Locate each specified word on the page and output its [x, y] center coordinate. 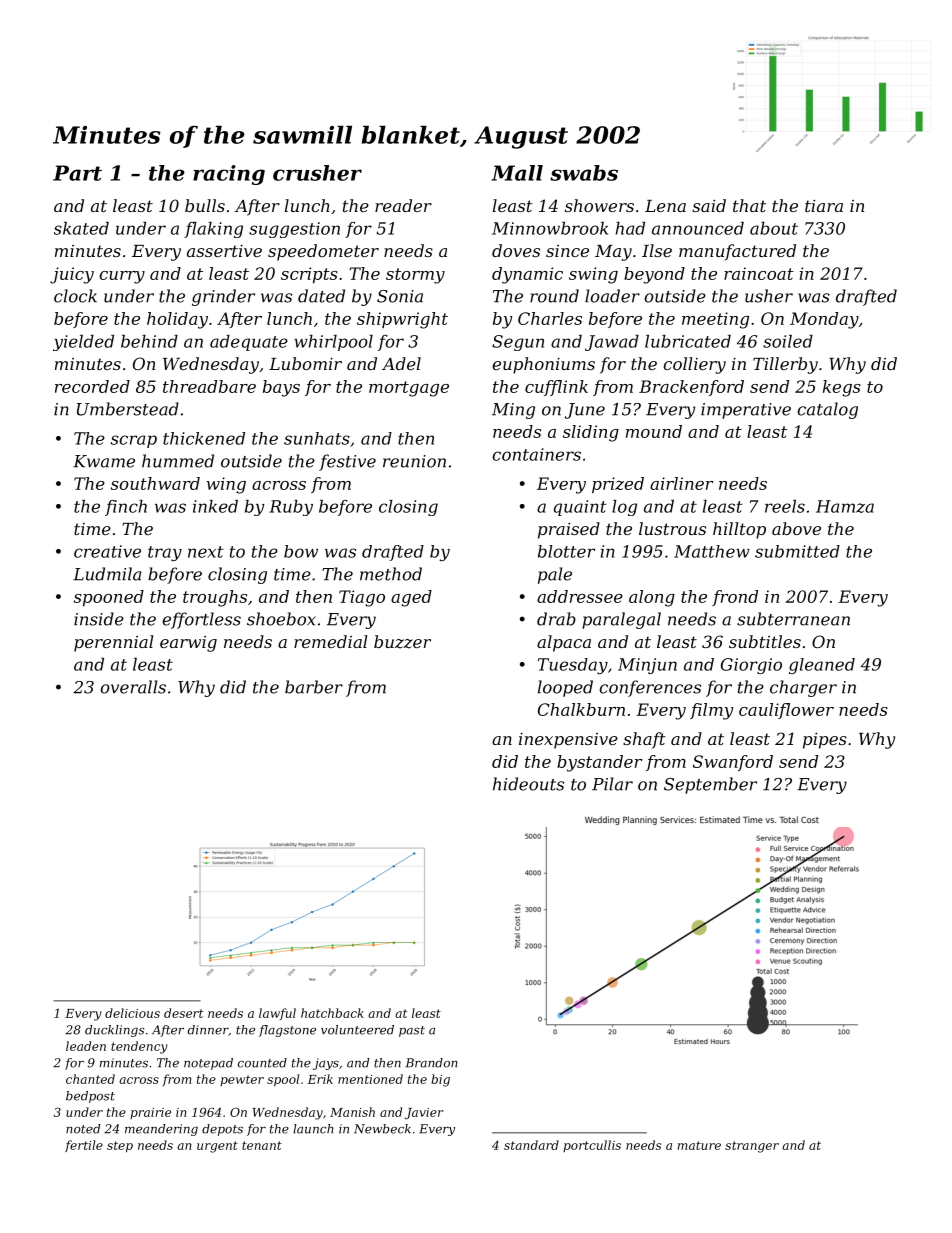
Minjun [647, 666]
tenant [262, 1145]
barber [314, 687]
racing [229, 175]
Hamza [845, 506]
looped [565, 688]
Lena [665, 206]
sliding [591, 433]
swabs [584, 173]
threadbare [209, 386]
